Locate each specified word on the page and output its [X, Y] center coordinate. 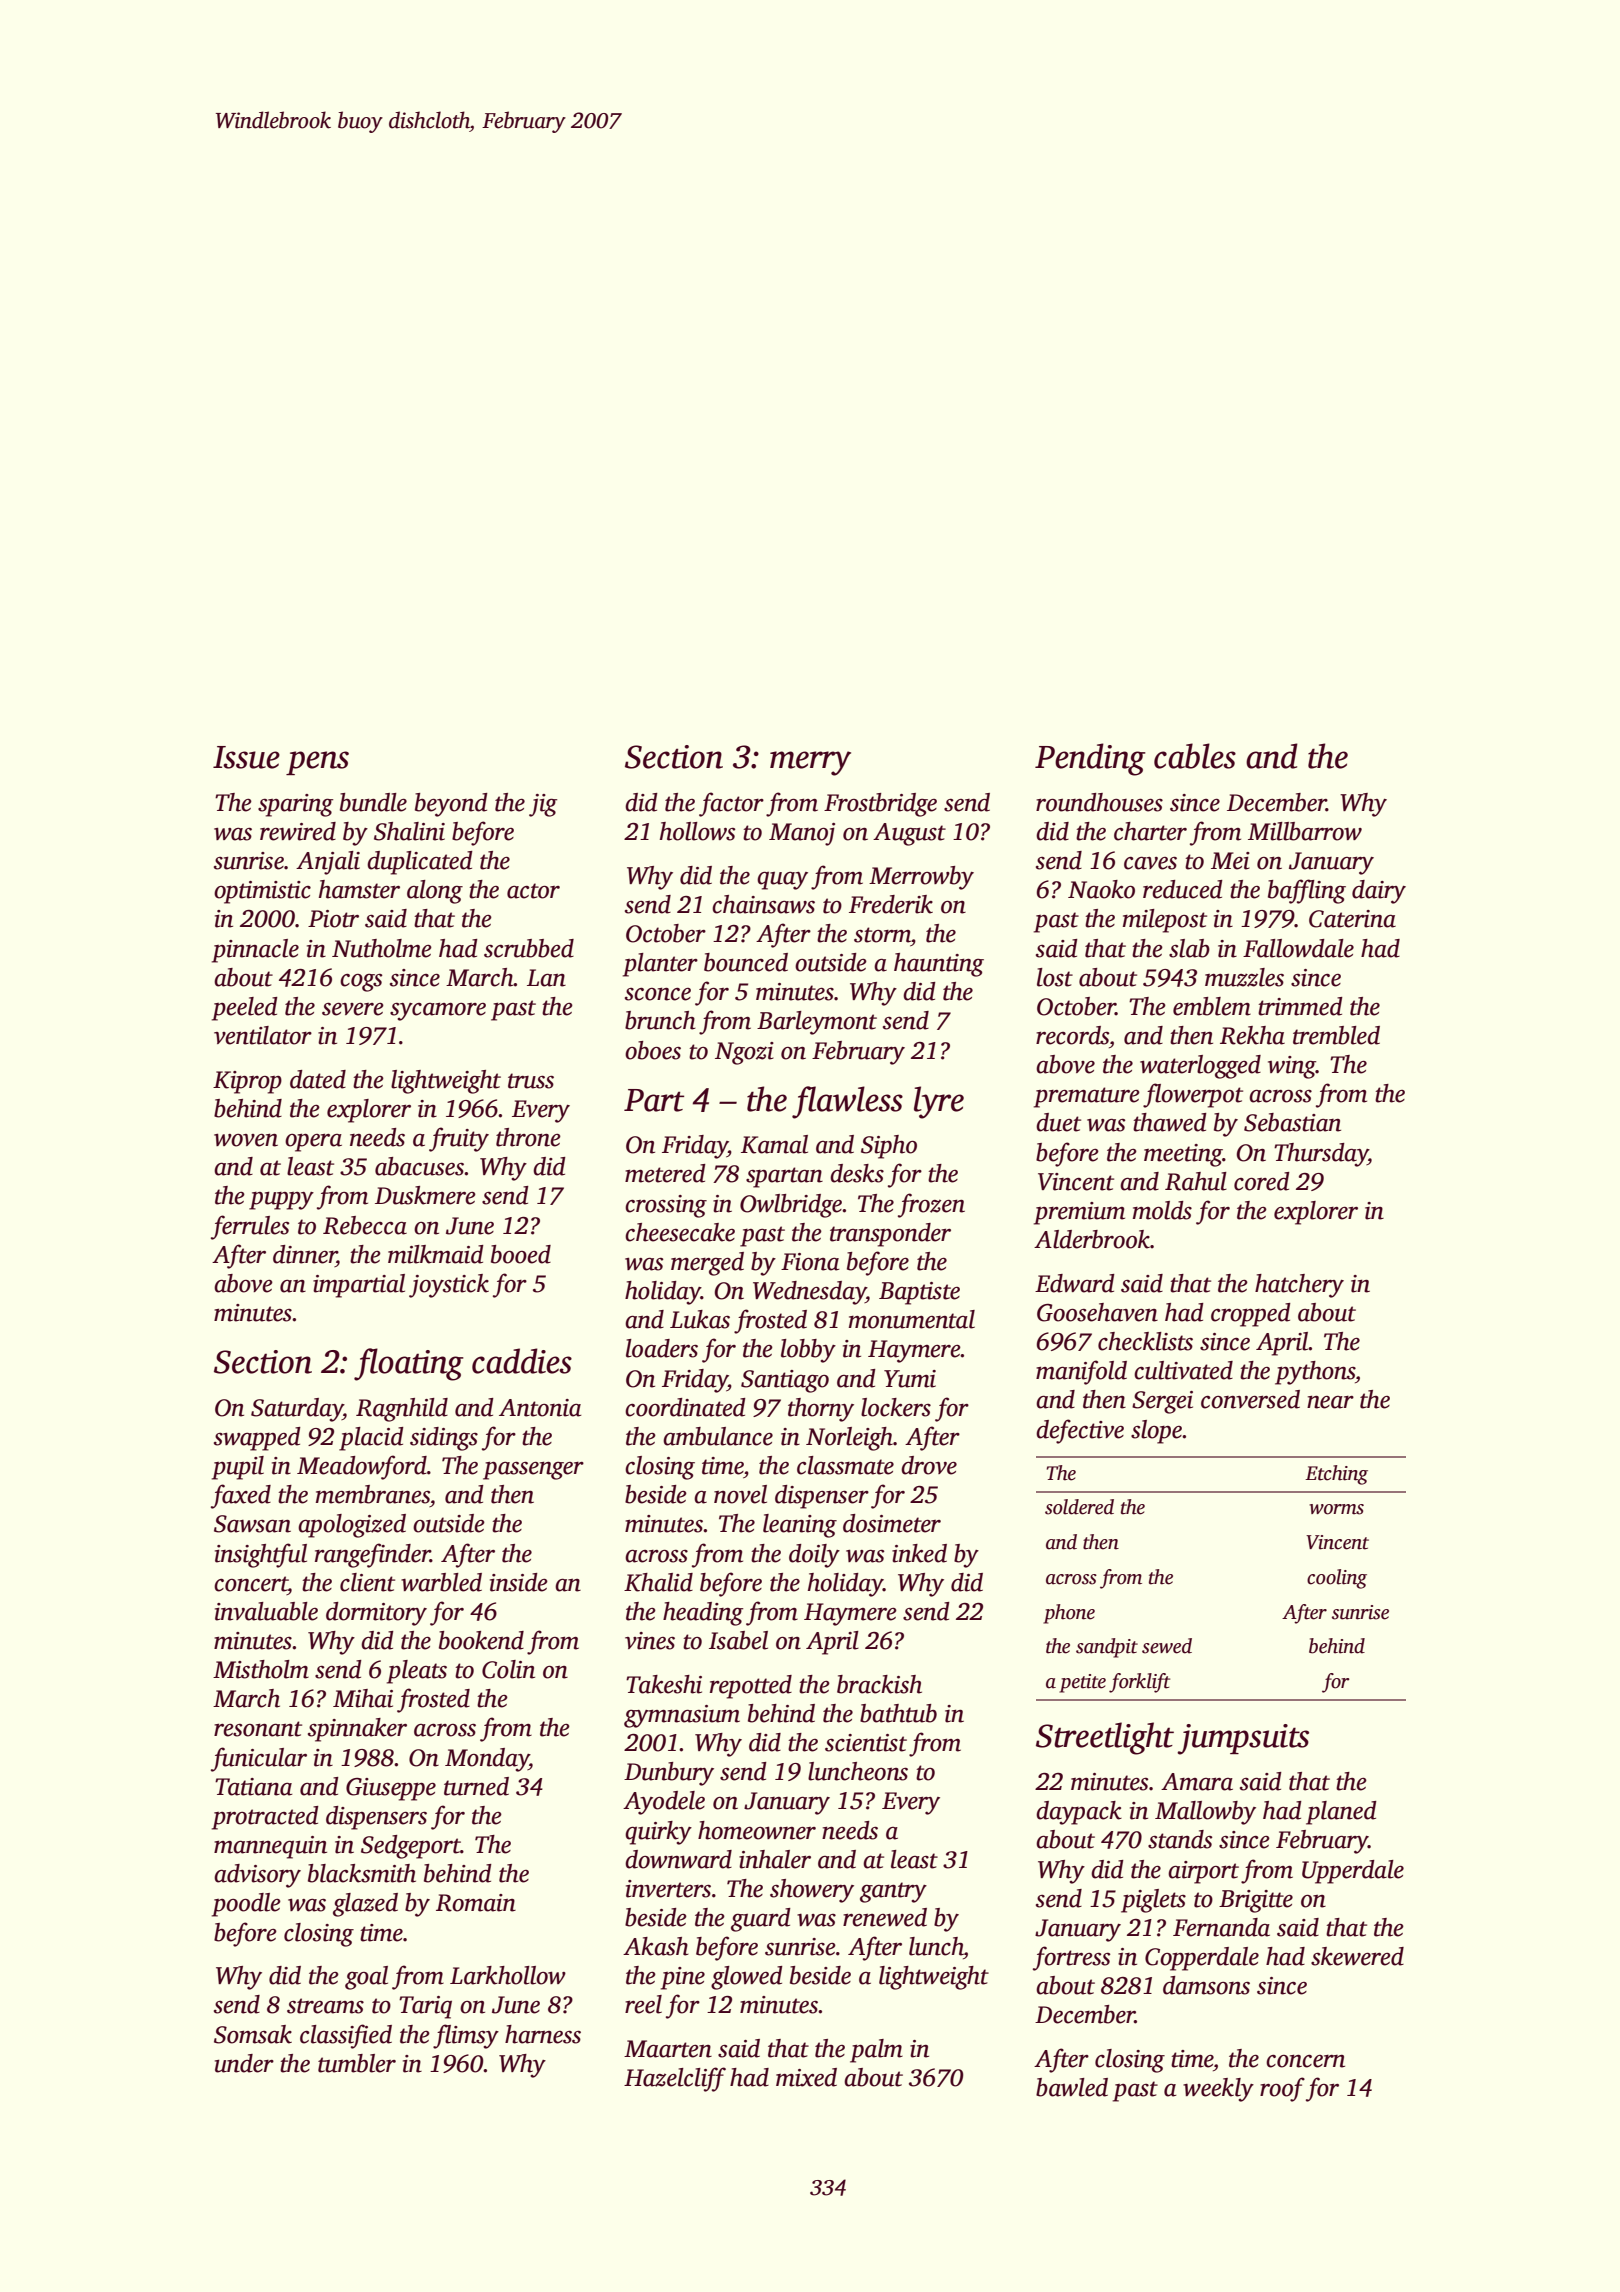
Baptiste [919, 1293]
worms [1336, 1509]
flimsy [466, 2036]
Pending [1090, 759]
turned [476, 1786]
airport [1203, 1872]
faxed [241, 1496]
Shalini [409, 831]
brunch [660, 1020]
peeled [245, 1009]
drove [929, 1465]
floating [409, 1364]
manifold [1081, 1372]
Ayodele [664, 1803]
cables [1195, 756]
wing [1292, 1067]
